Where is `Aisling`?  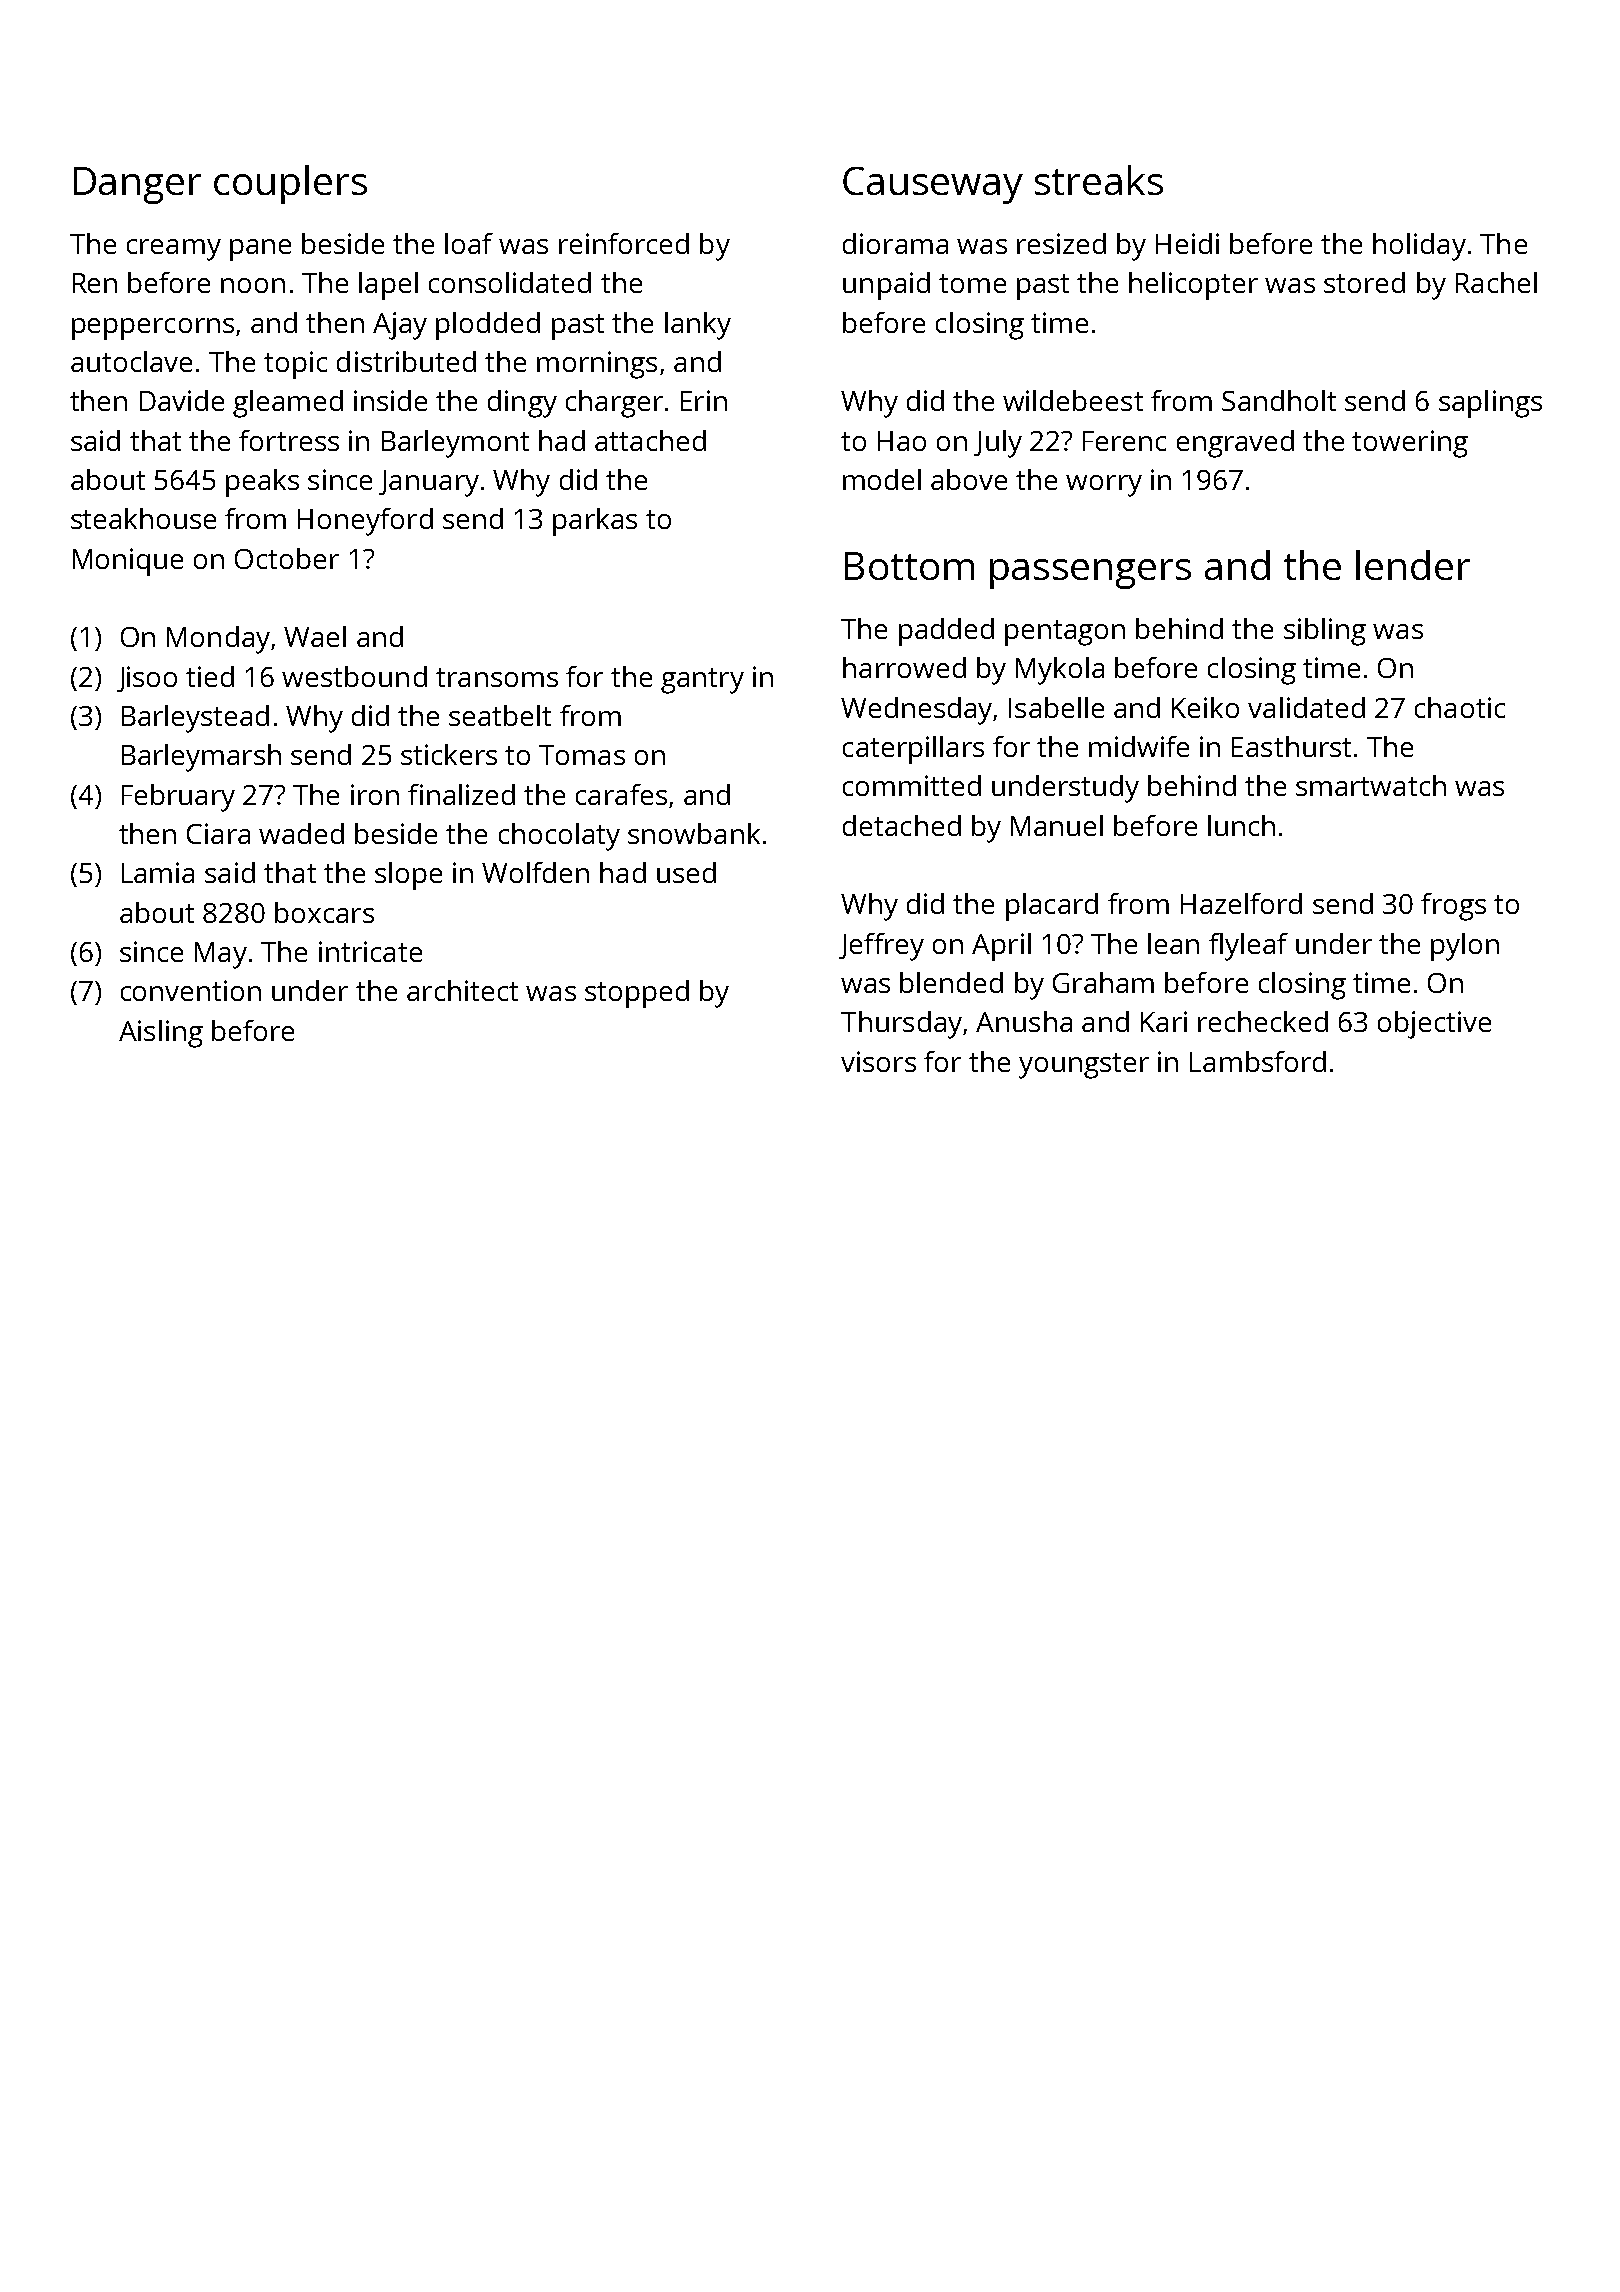 Aisling is located at coordinates (161, 1034).
